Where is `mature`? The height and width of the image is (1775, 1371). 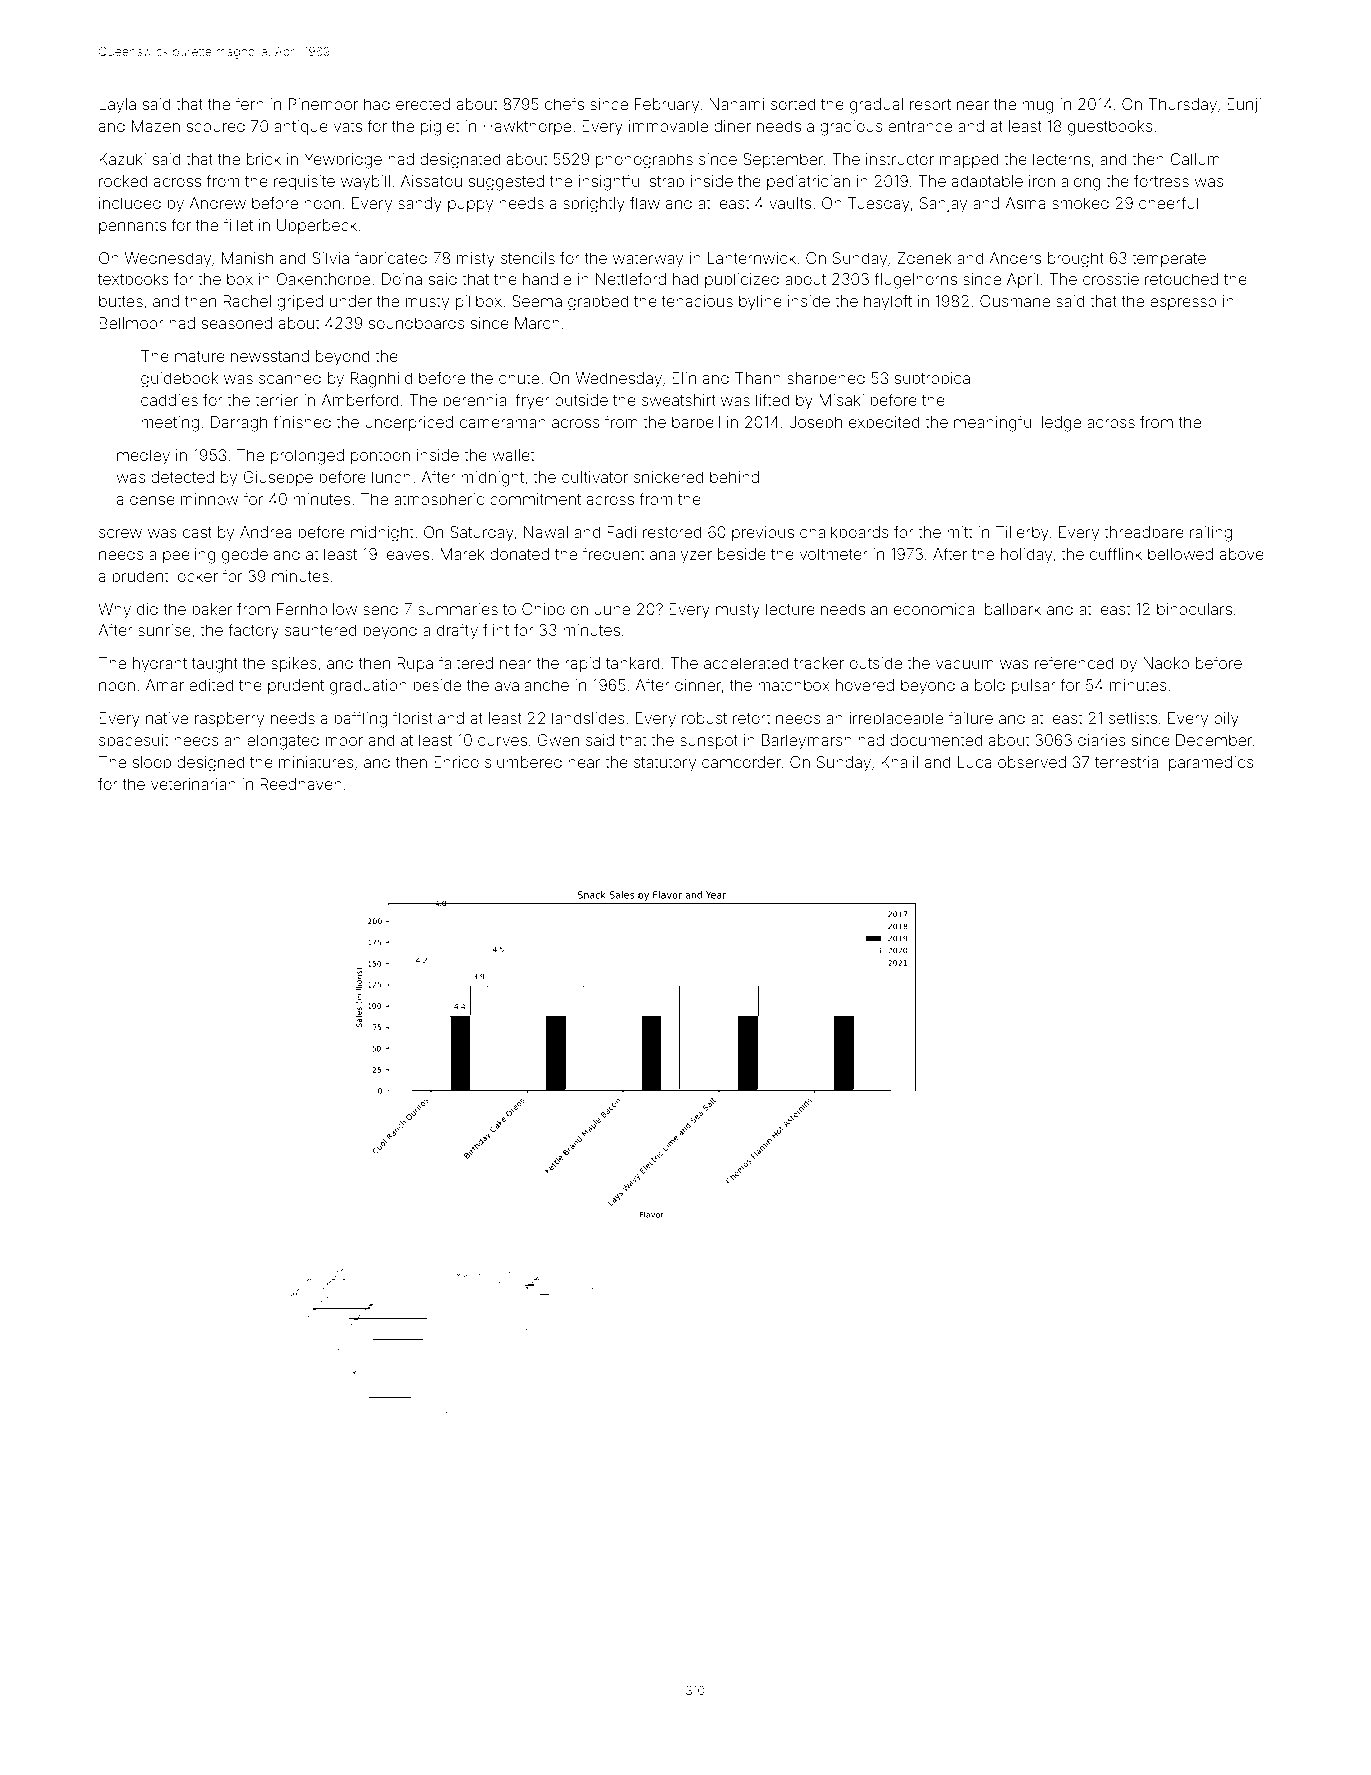
mature is located at coordinates (200, 356).
